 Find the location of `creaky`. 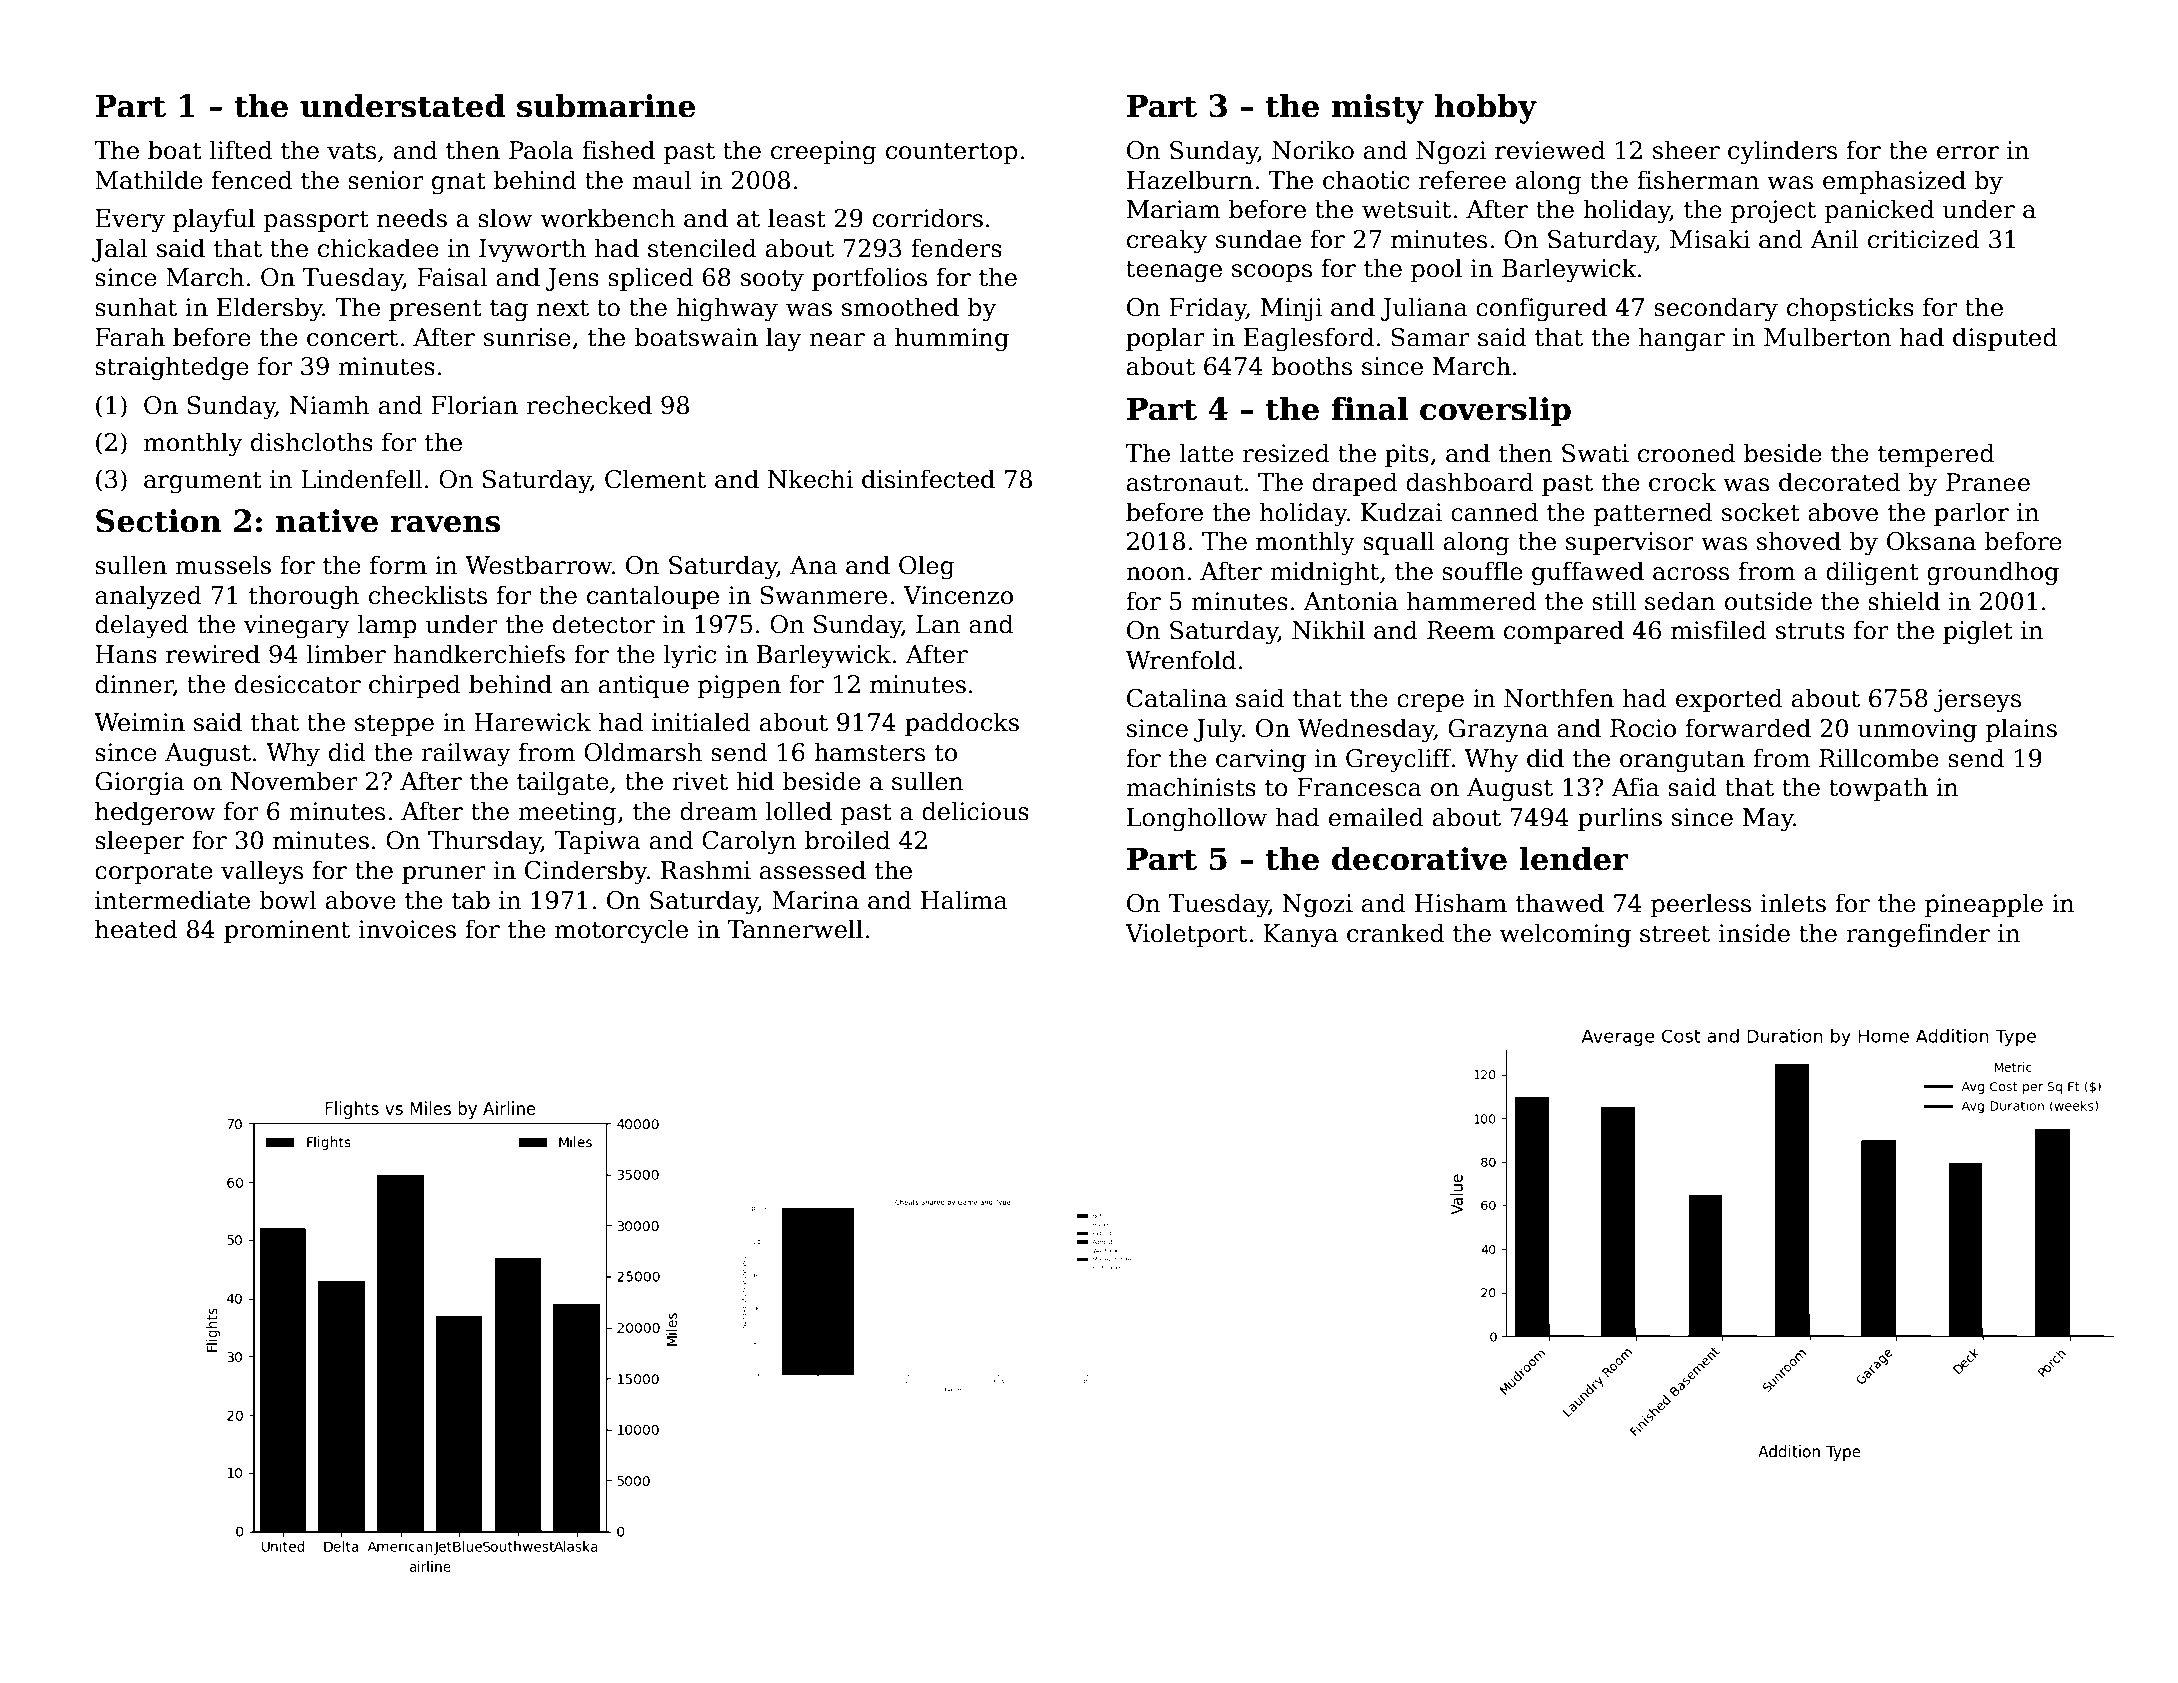

creaky is located at coordinates (1167, 241).
